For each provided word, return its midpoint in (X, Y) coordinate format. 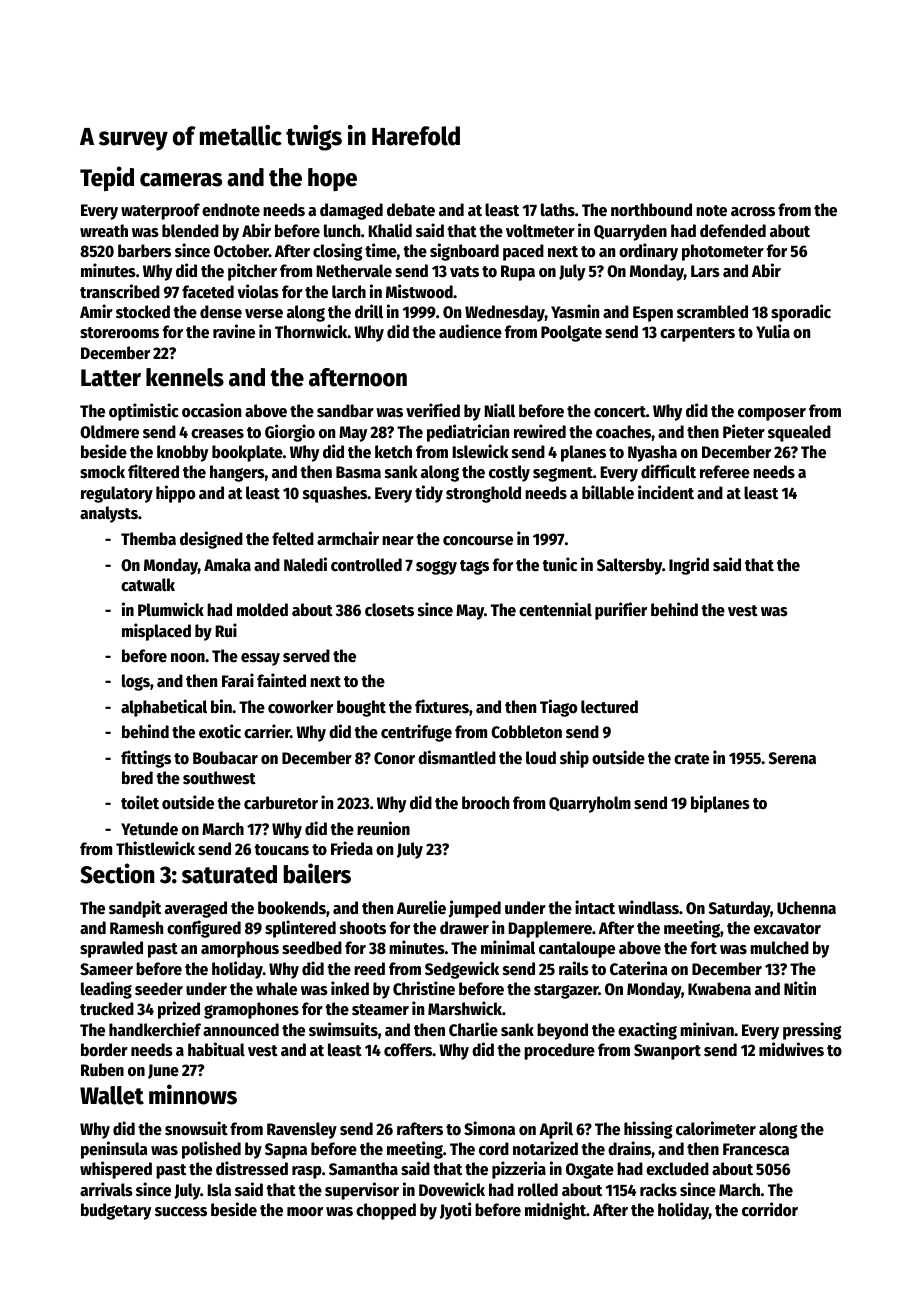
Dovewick (452, 1189)
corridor (770, 1209)
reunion (383, 828)
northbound (651, 210)
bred (137, 778)
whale (276, 989)
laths (558, 210)
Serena (792, 758)
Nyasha (652, 453)
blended (190, 231)
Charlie (473, 1029)
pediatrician (468, 433)
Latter (111, 378)
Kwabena (719, 989)
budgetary (116, 1211)
